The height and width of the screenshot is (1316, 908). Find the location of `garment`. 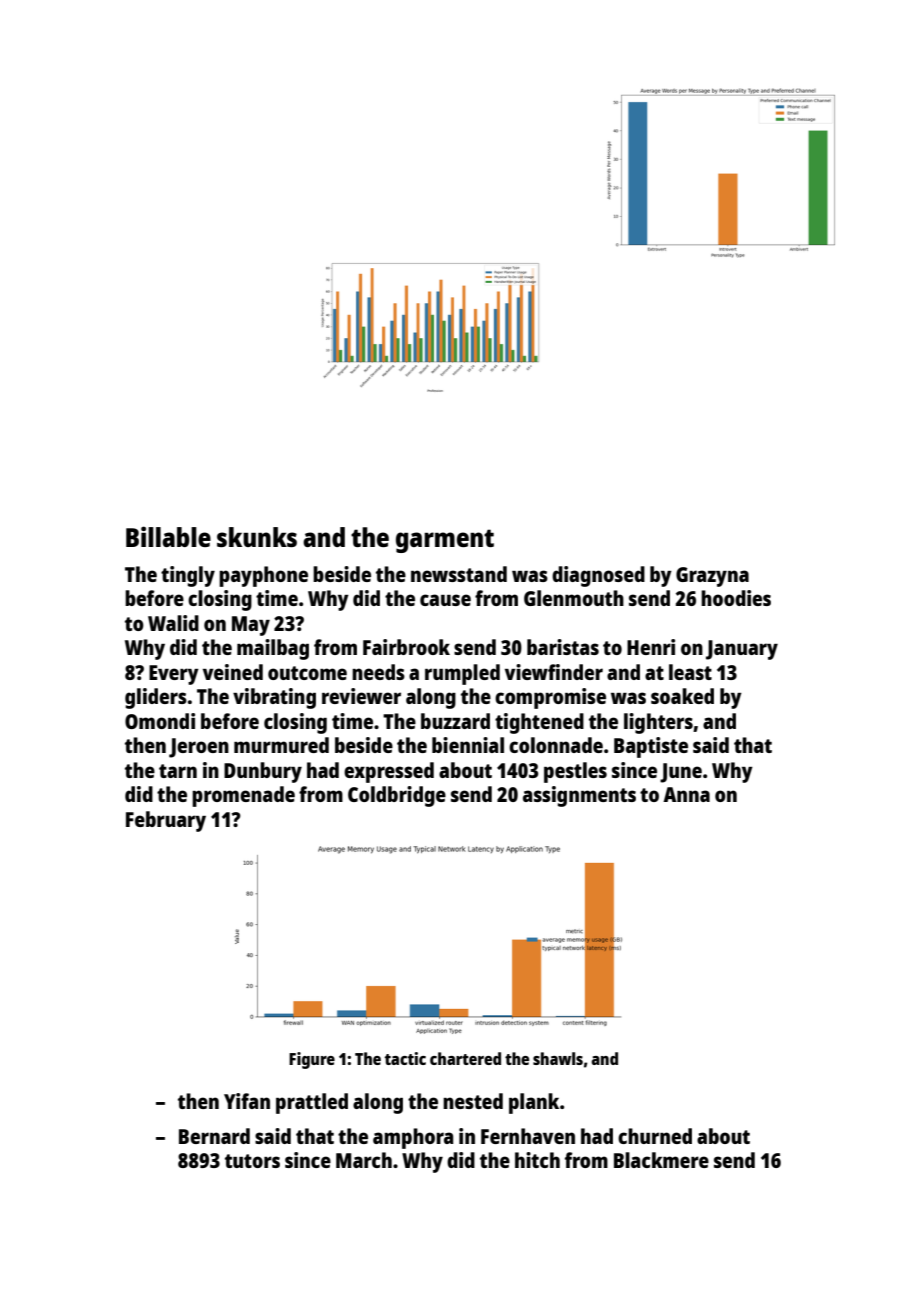

garment is located at coordinates (445, 541).
